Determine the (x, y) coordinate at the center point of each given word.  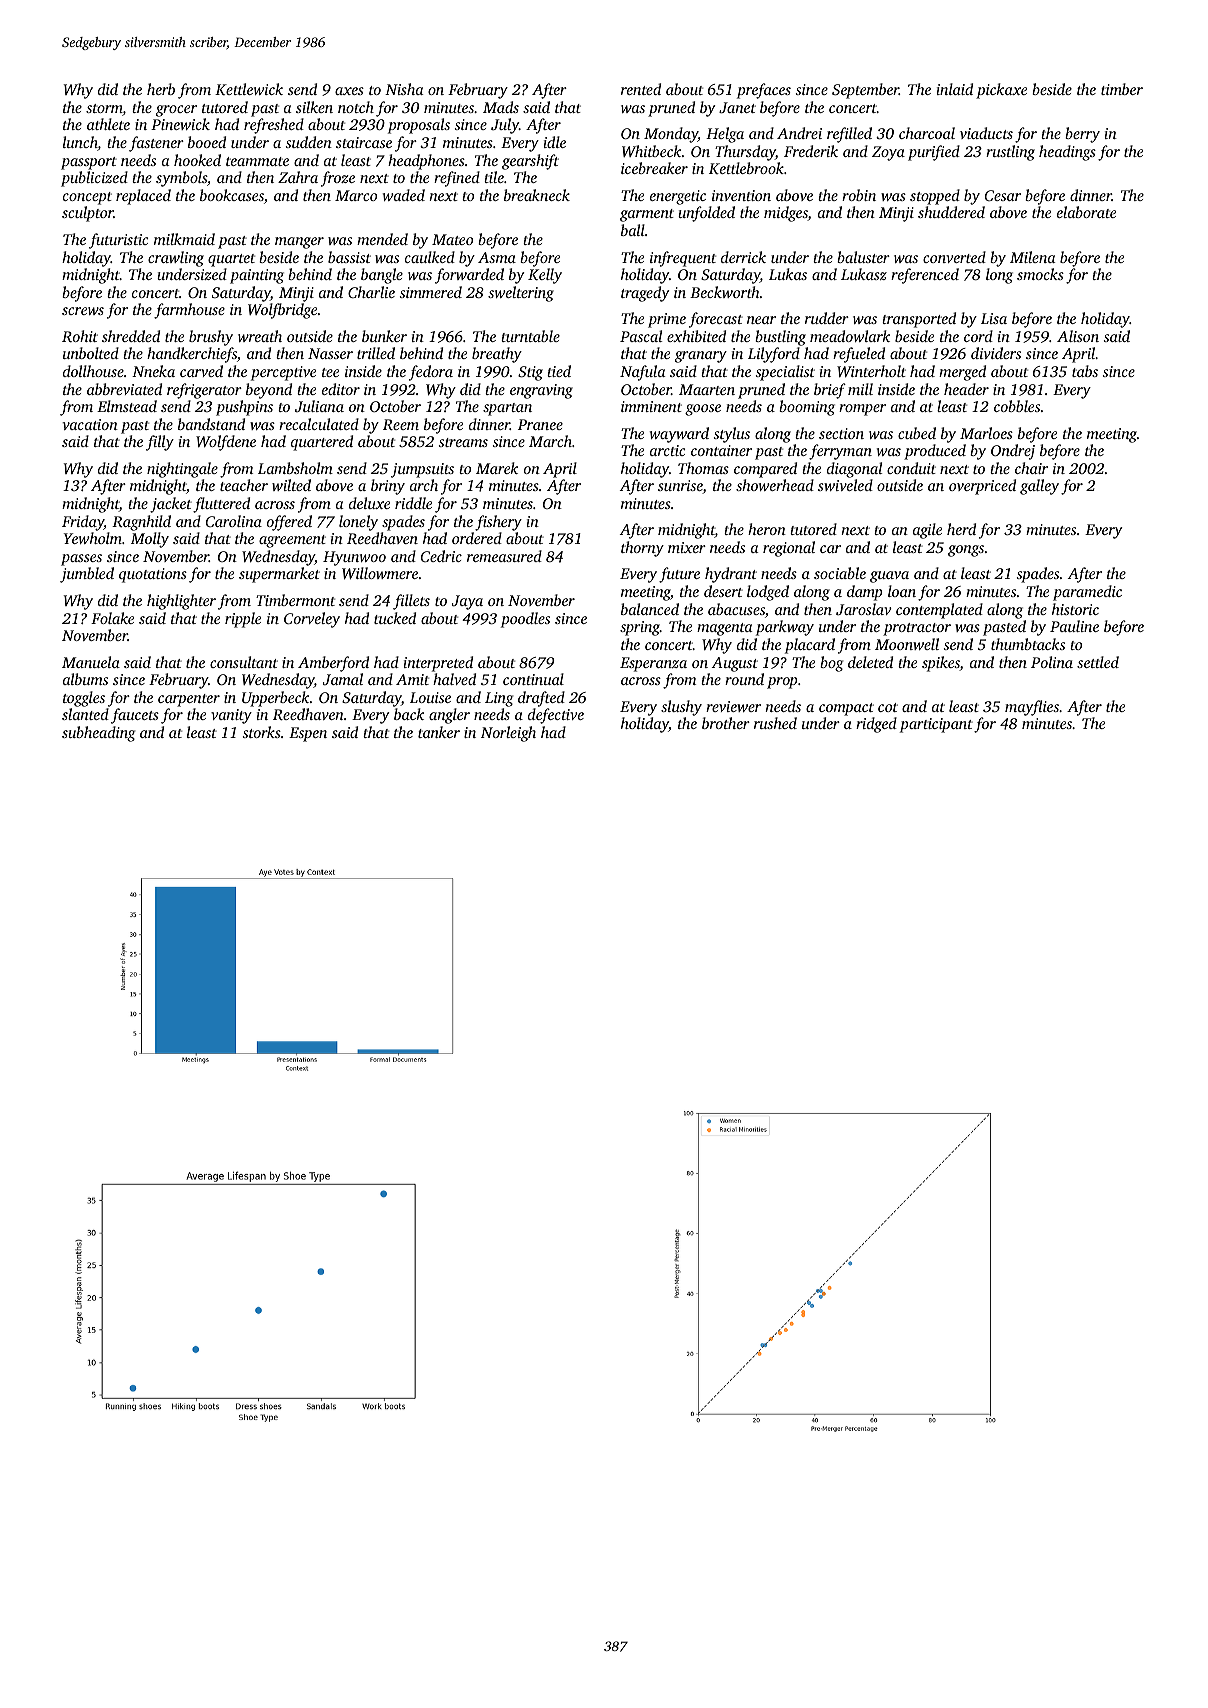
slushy (681, 708)
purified (934, 153)
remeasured (504, 556)
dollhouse (93, 371)
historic (1075, 609)
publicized (94, 179)
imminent (651, 406)
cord (978, 336)
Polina (1052, 662)
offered (289, 523)
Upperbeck (276, 699)
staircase (364, 142)
